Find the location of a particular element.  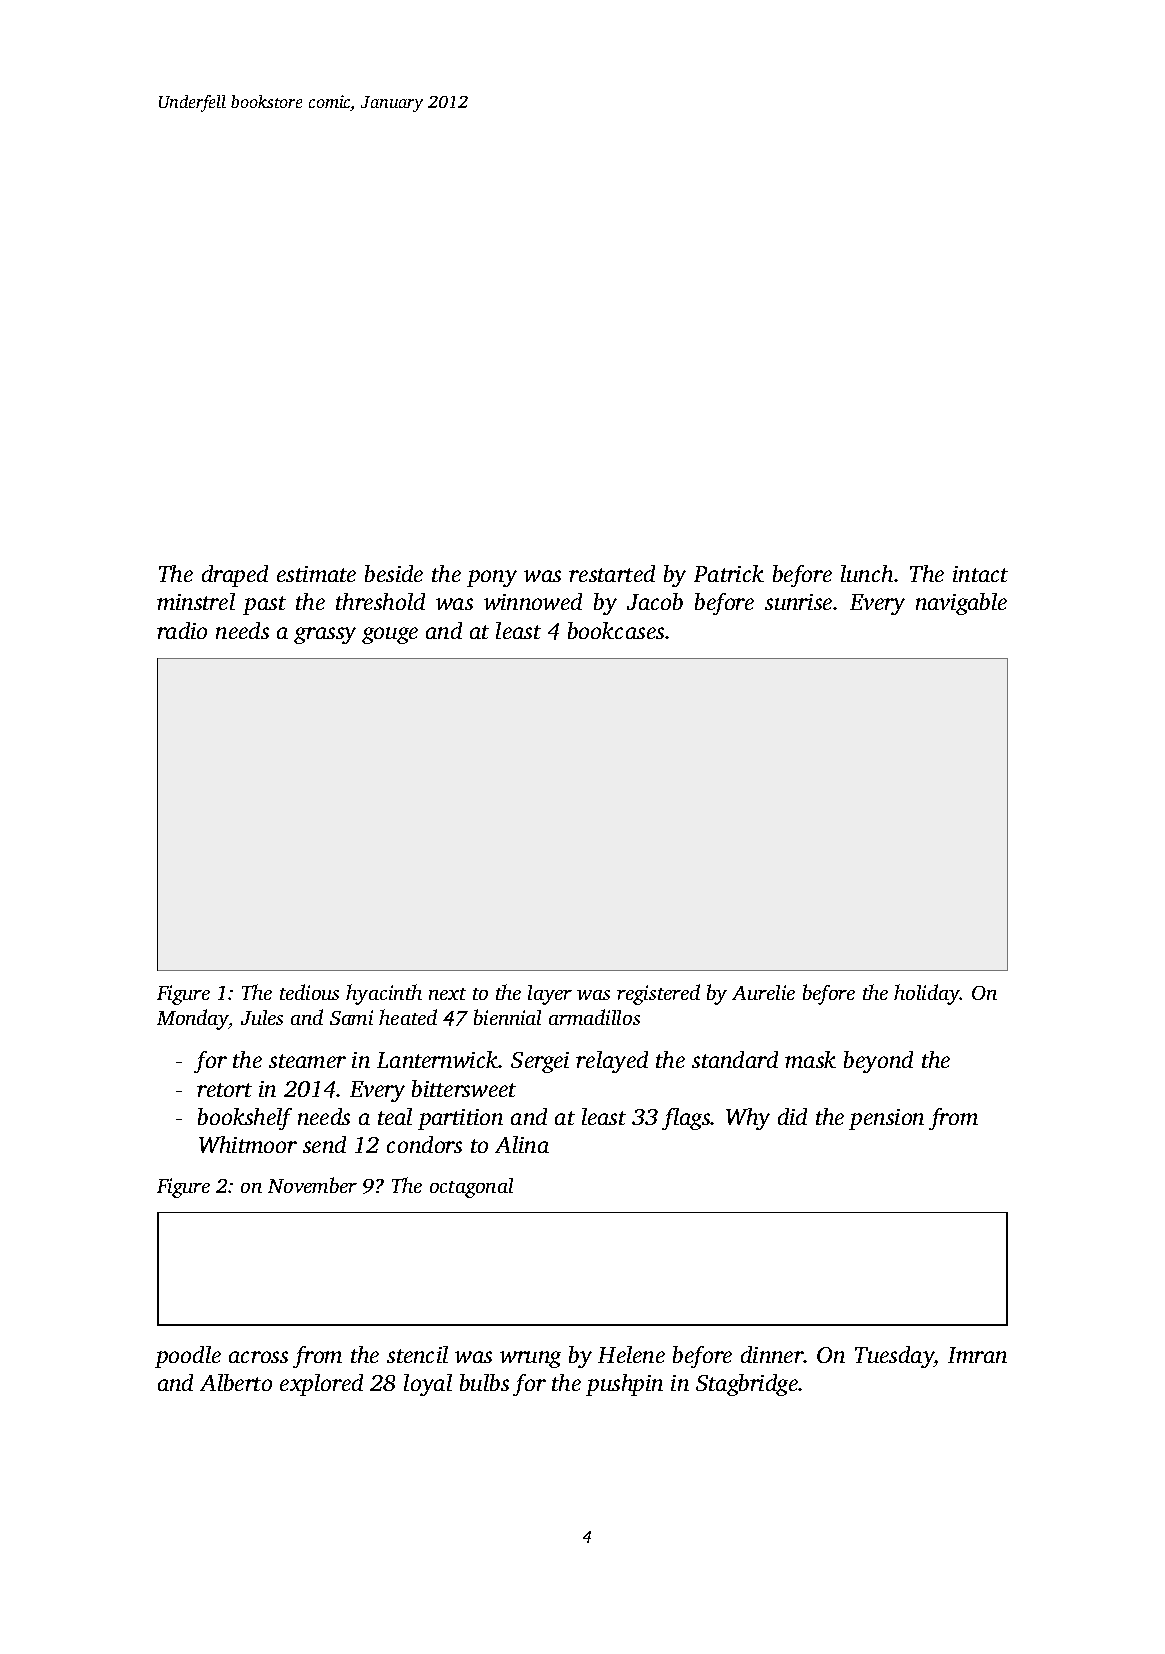

November is located at coordinates (312, 1185).
